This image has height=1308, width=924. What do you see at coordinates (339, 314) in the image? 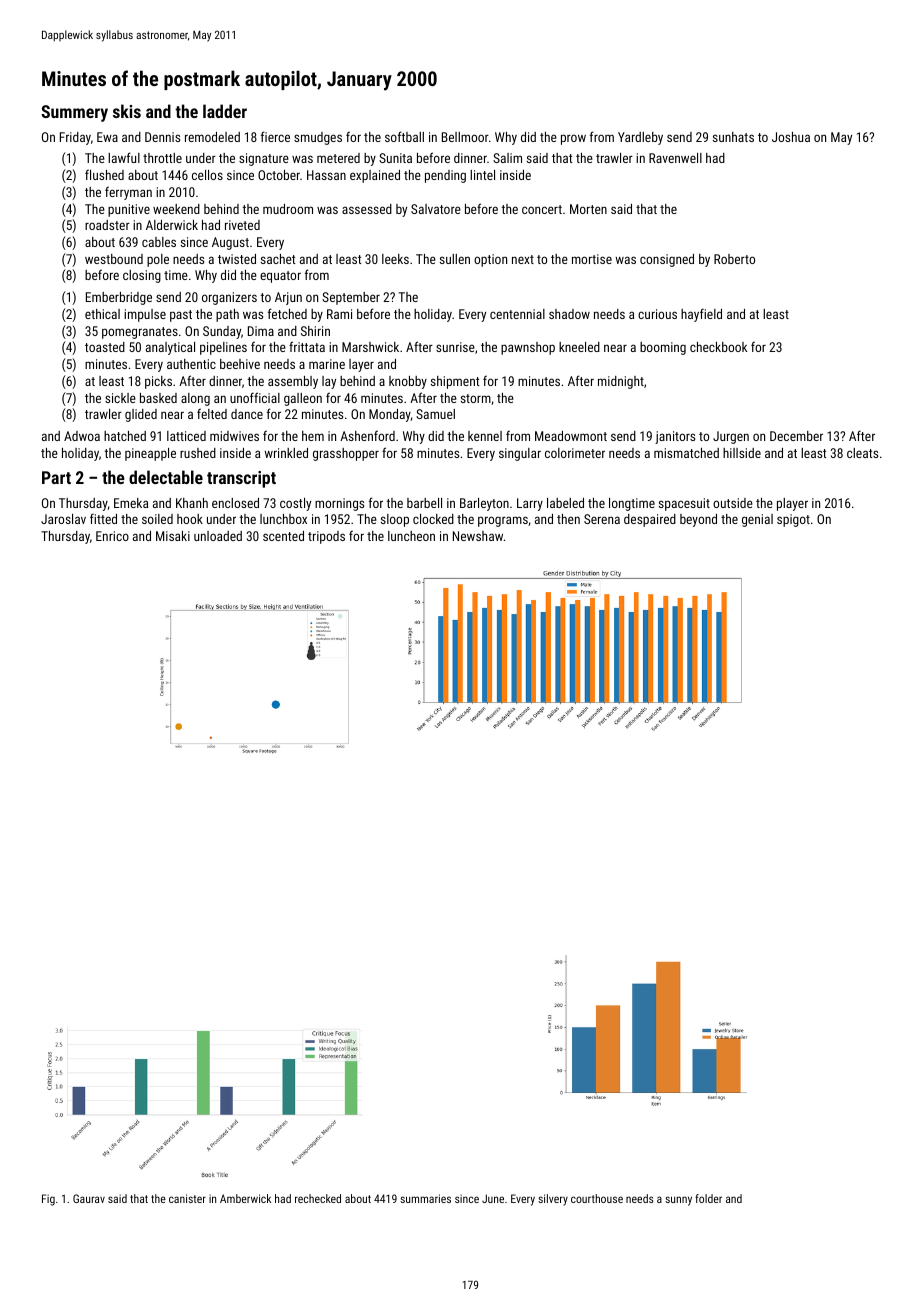
I see `Rami` at bounding box center [339, 314].
